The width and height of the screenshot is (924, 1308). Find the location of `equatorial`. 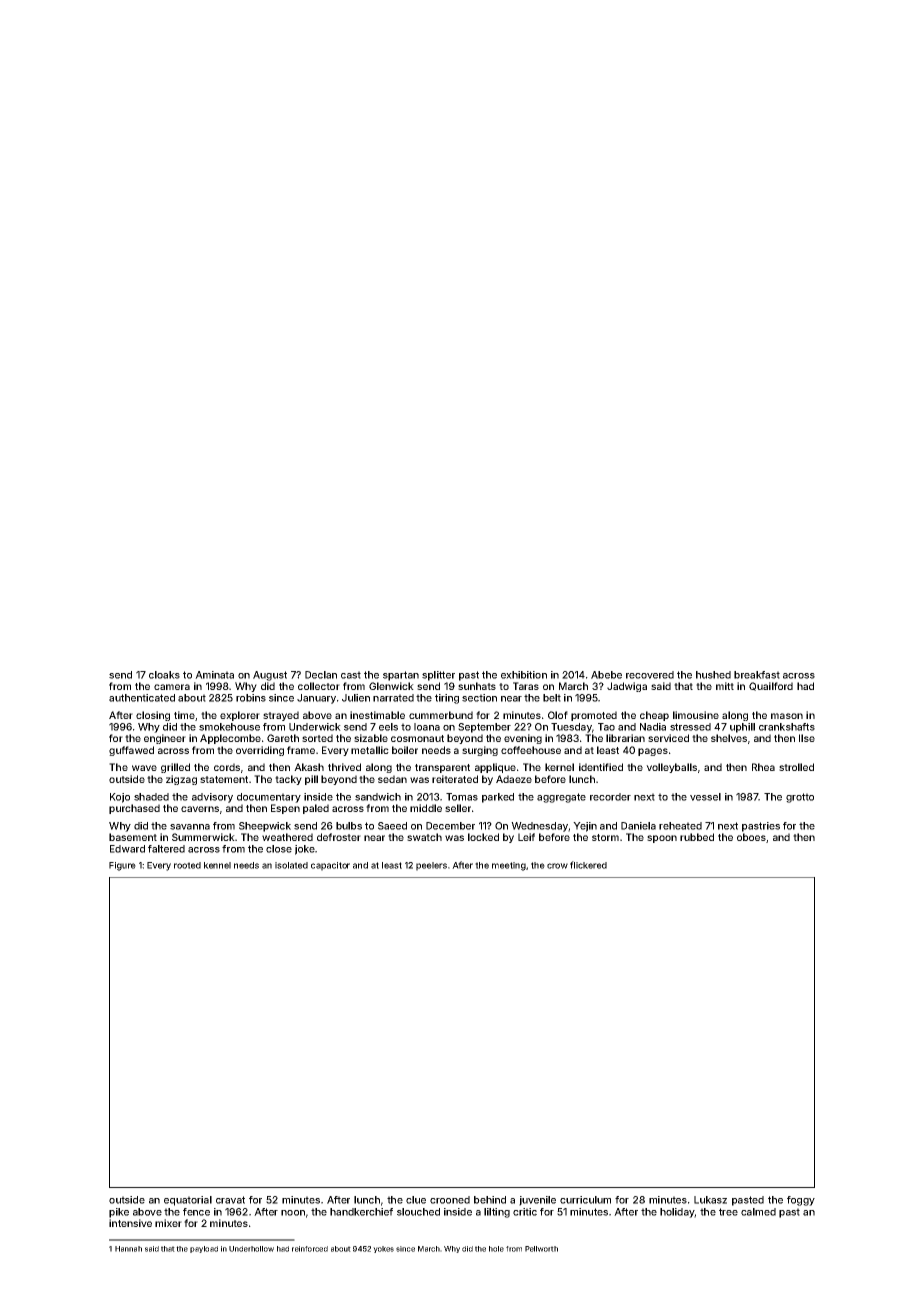

equatorial is located at coordinates (188, 1201).
